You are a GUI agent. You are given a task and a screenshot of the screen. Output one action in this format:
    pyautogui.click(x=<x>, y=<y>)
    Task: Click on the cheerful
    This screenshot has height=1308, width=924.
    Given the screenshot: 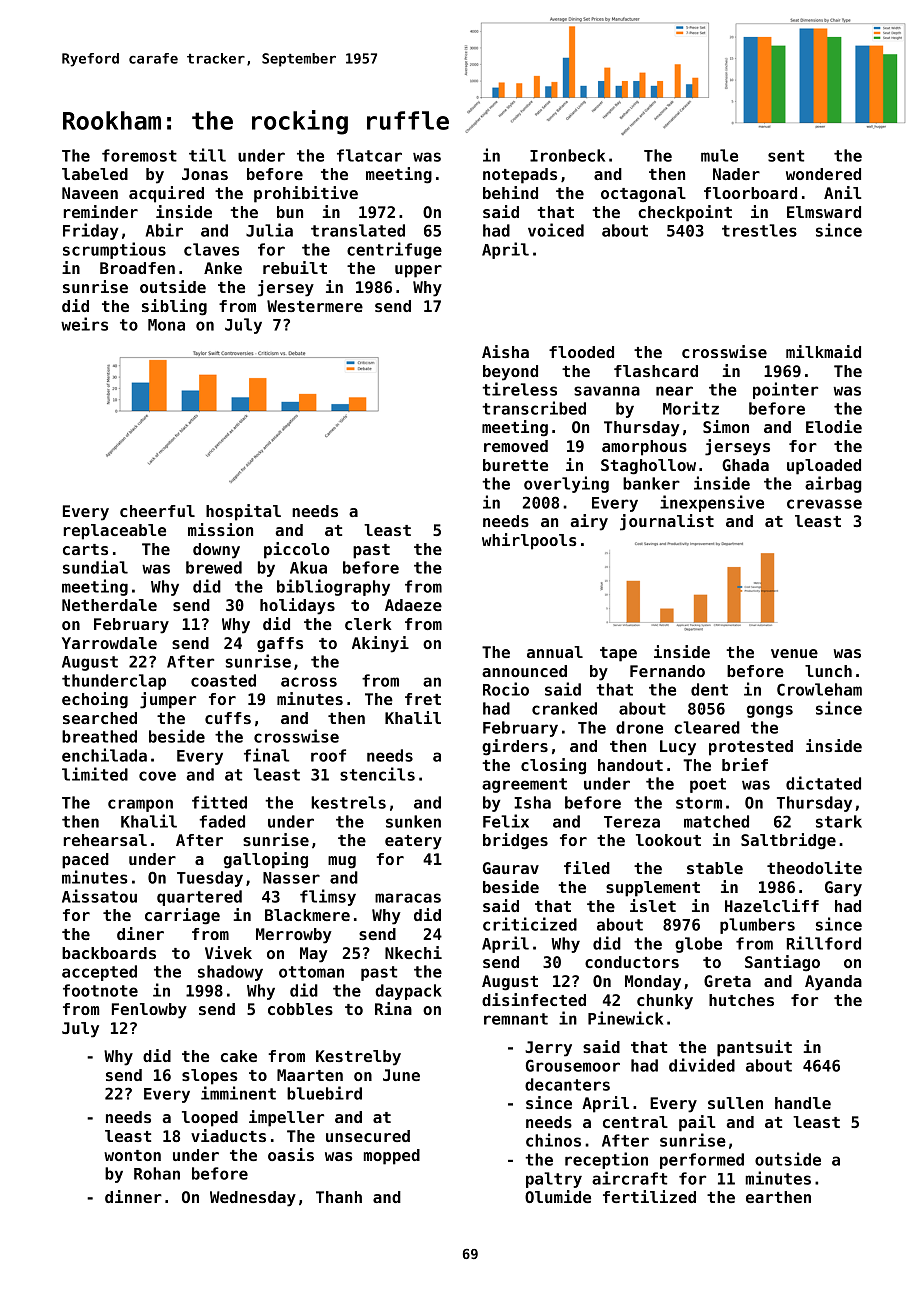 What is the action you would take?
    pyautogui.click(x=157, y=511)
